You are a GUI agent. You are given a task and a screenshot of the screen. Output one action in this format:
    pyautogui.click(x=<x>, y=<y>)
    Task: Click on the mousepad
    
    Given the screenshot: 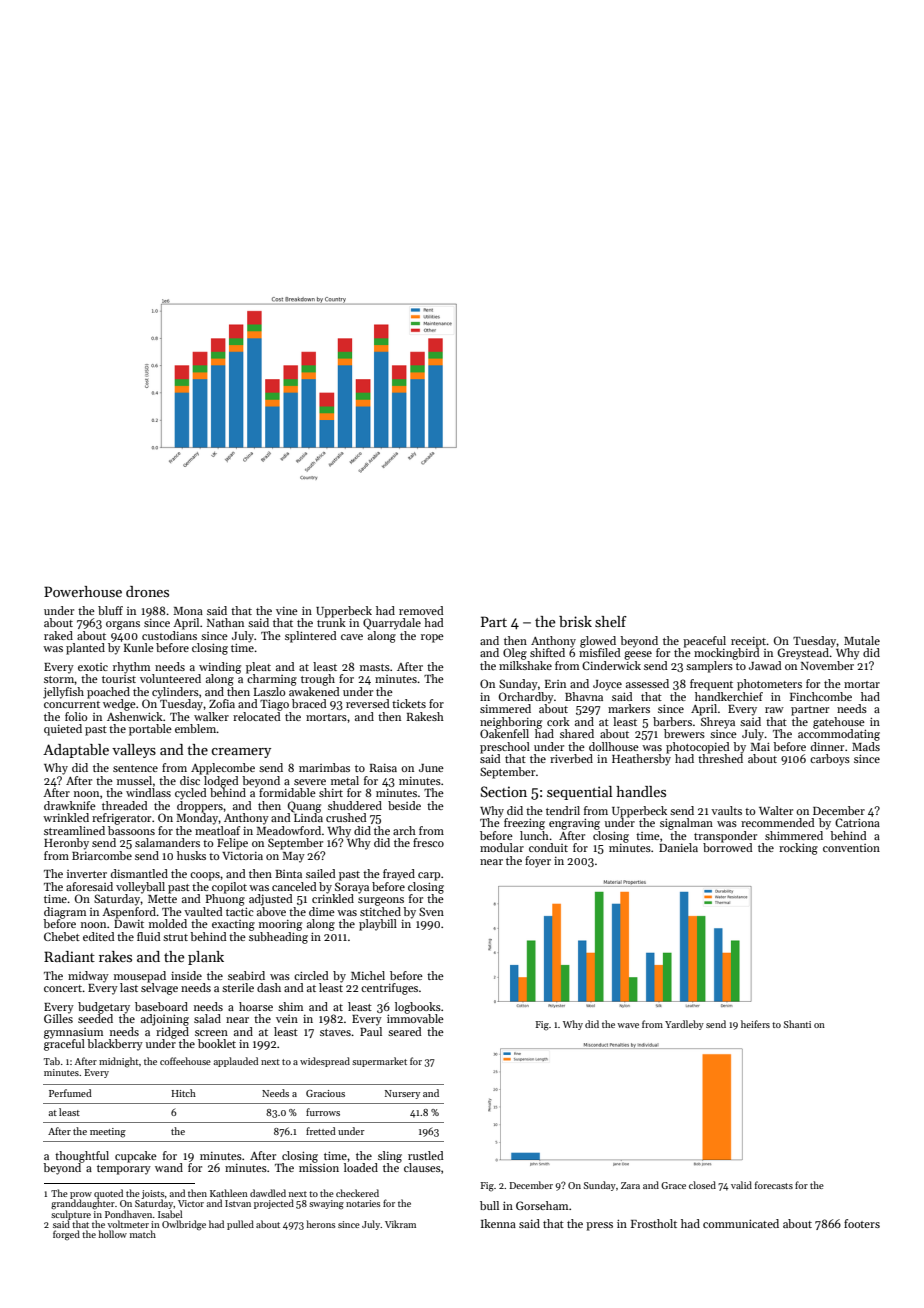 What is the action you would take?
    pyautogui.click(x=140, y=977)
